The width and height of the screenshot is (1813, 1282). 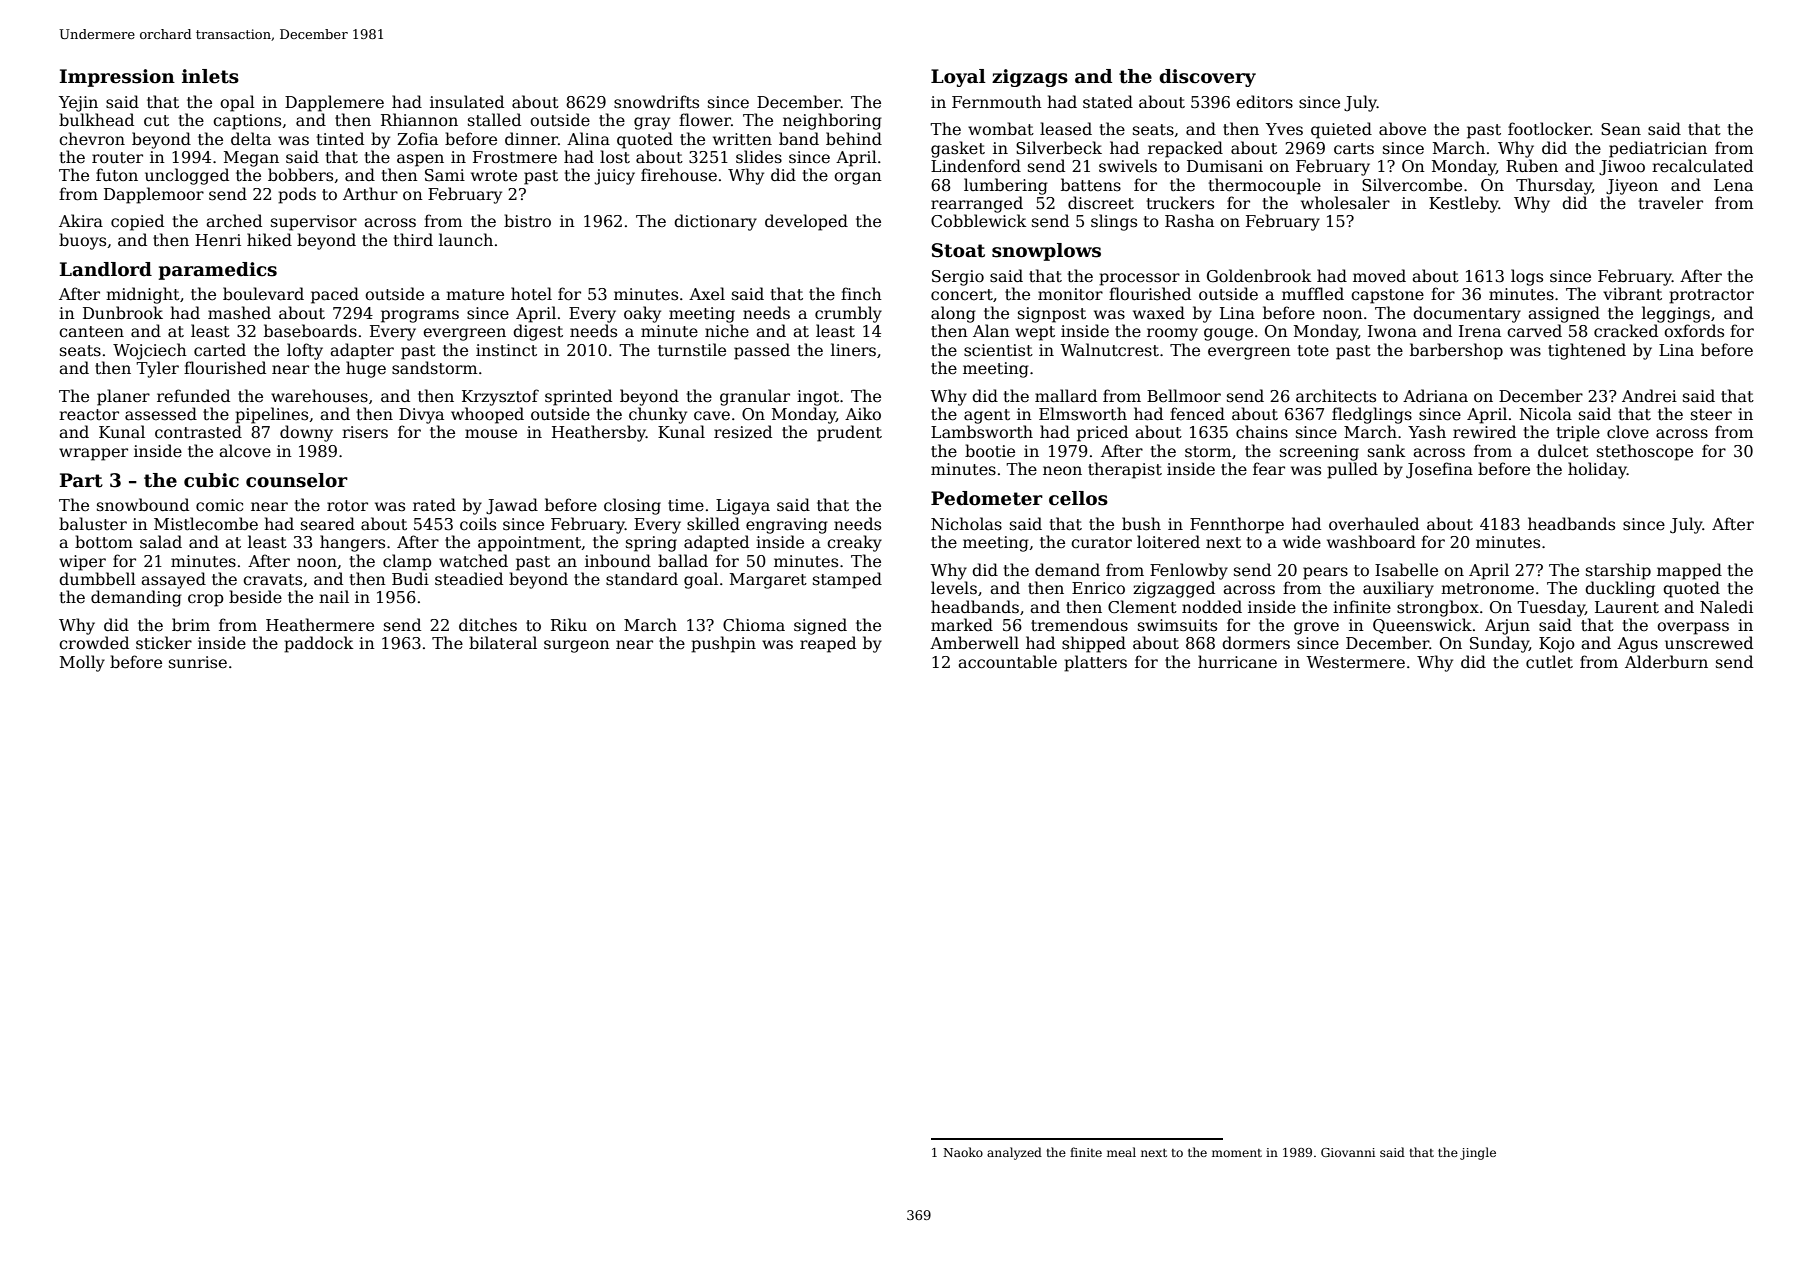 What do you see at coordinates (106, 269) in the screenshot?
I see `Landlord` at bounding box center [106, 269].
